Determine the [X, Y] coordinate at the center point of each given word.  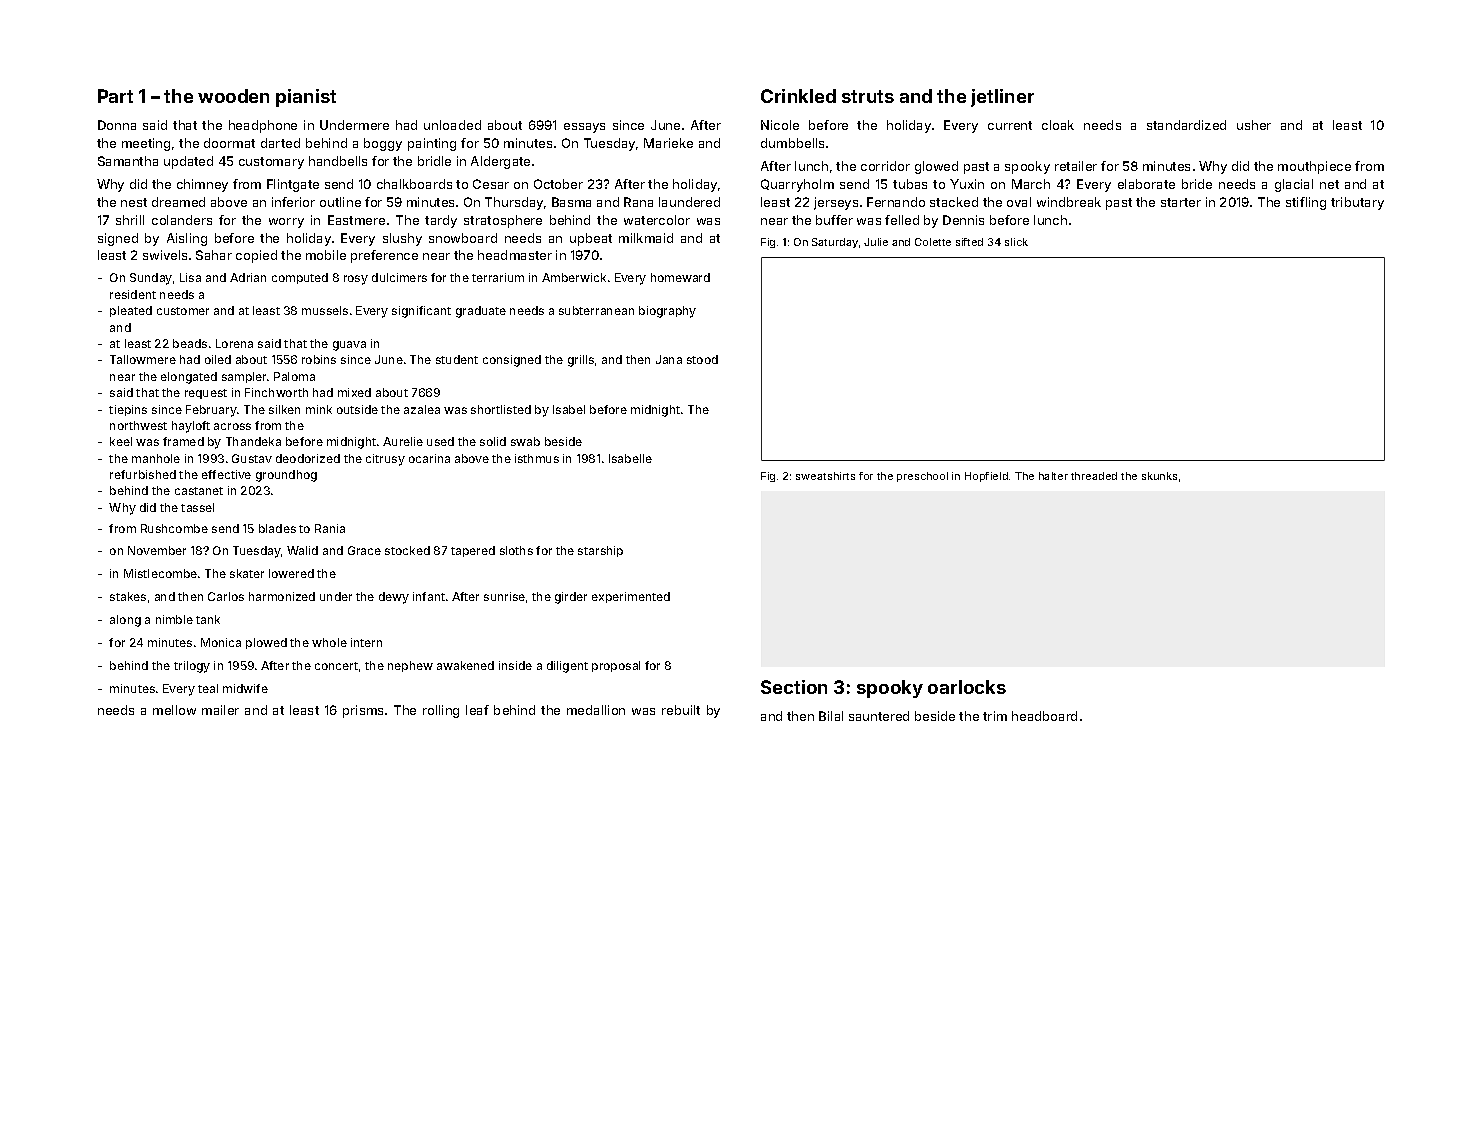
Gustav [252, 458]
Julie [876, 242]
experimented [631, 597]
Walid [302, 550]
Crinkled [798, 96]
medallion [596, 710]
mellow [174, 710]
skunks [1159, 476]
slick [1016, 242]
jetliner [1002, 98]
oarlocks [967, 687]
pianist [306, 98]
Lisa [190, 277]
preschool [922, 477]
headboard [1044, 716]
